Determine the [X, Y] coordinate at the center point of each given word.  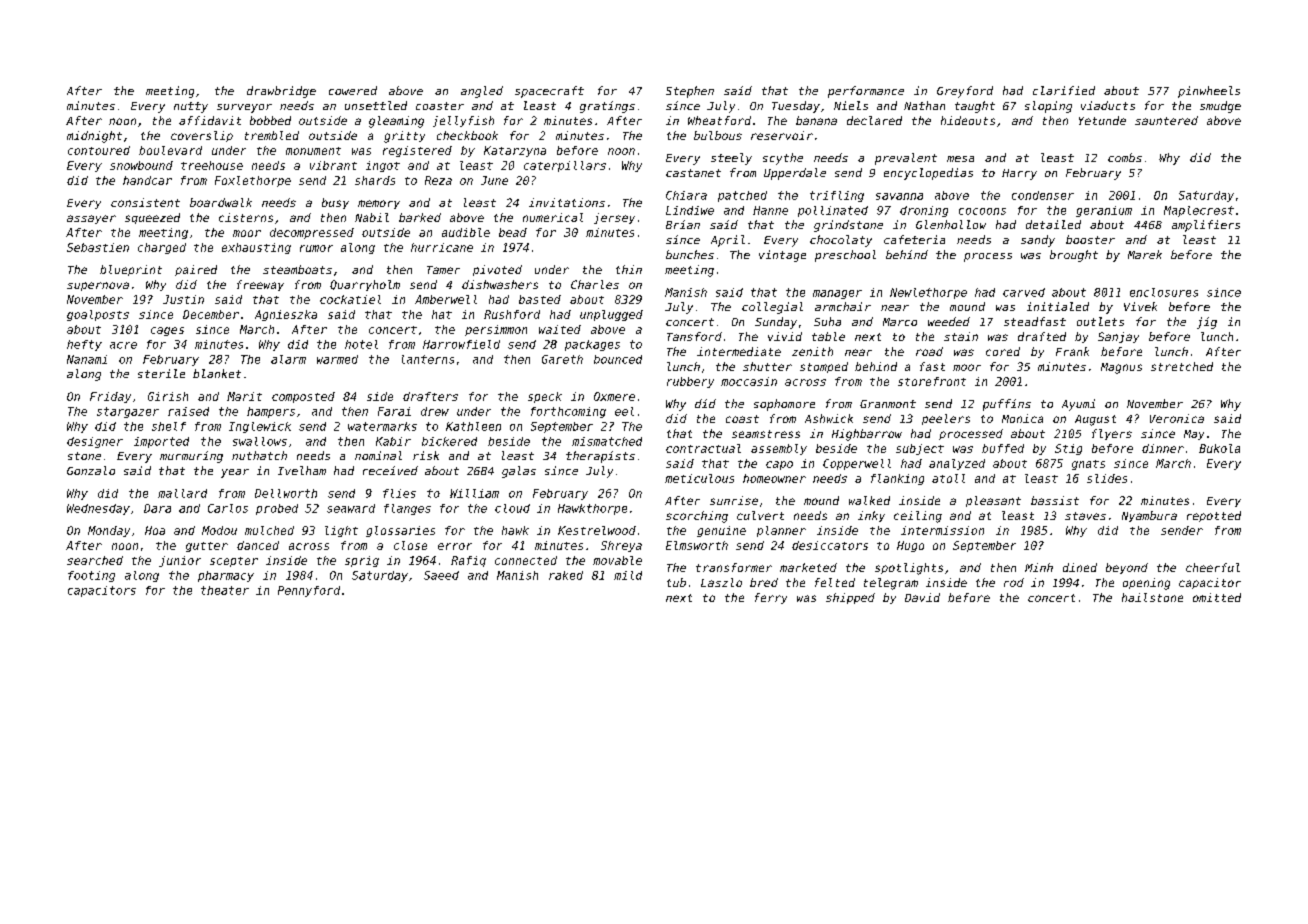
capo [779, 465]
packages [592, 345]
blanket [217, 373]
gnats [1088, 465]
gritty [404, 137]
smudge [1220, 107]
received [390, 470]
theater [225, 590]
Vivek [1140, 306]
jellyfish [463, 121]
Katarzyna [515, 151]
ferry [771, 598]
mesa [960, 159]
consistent [145, 202]
